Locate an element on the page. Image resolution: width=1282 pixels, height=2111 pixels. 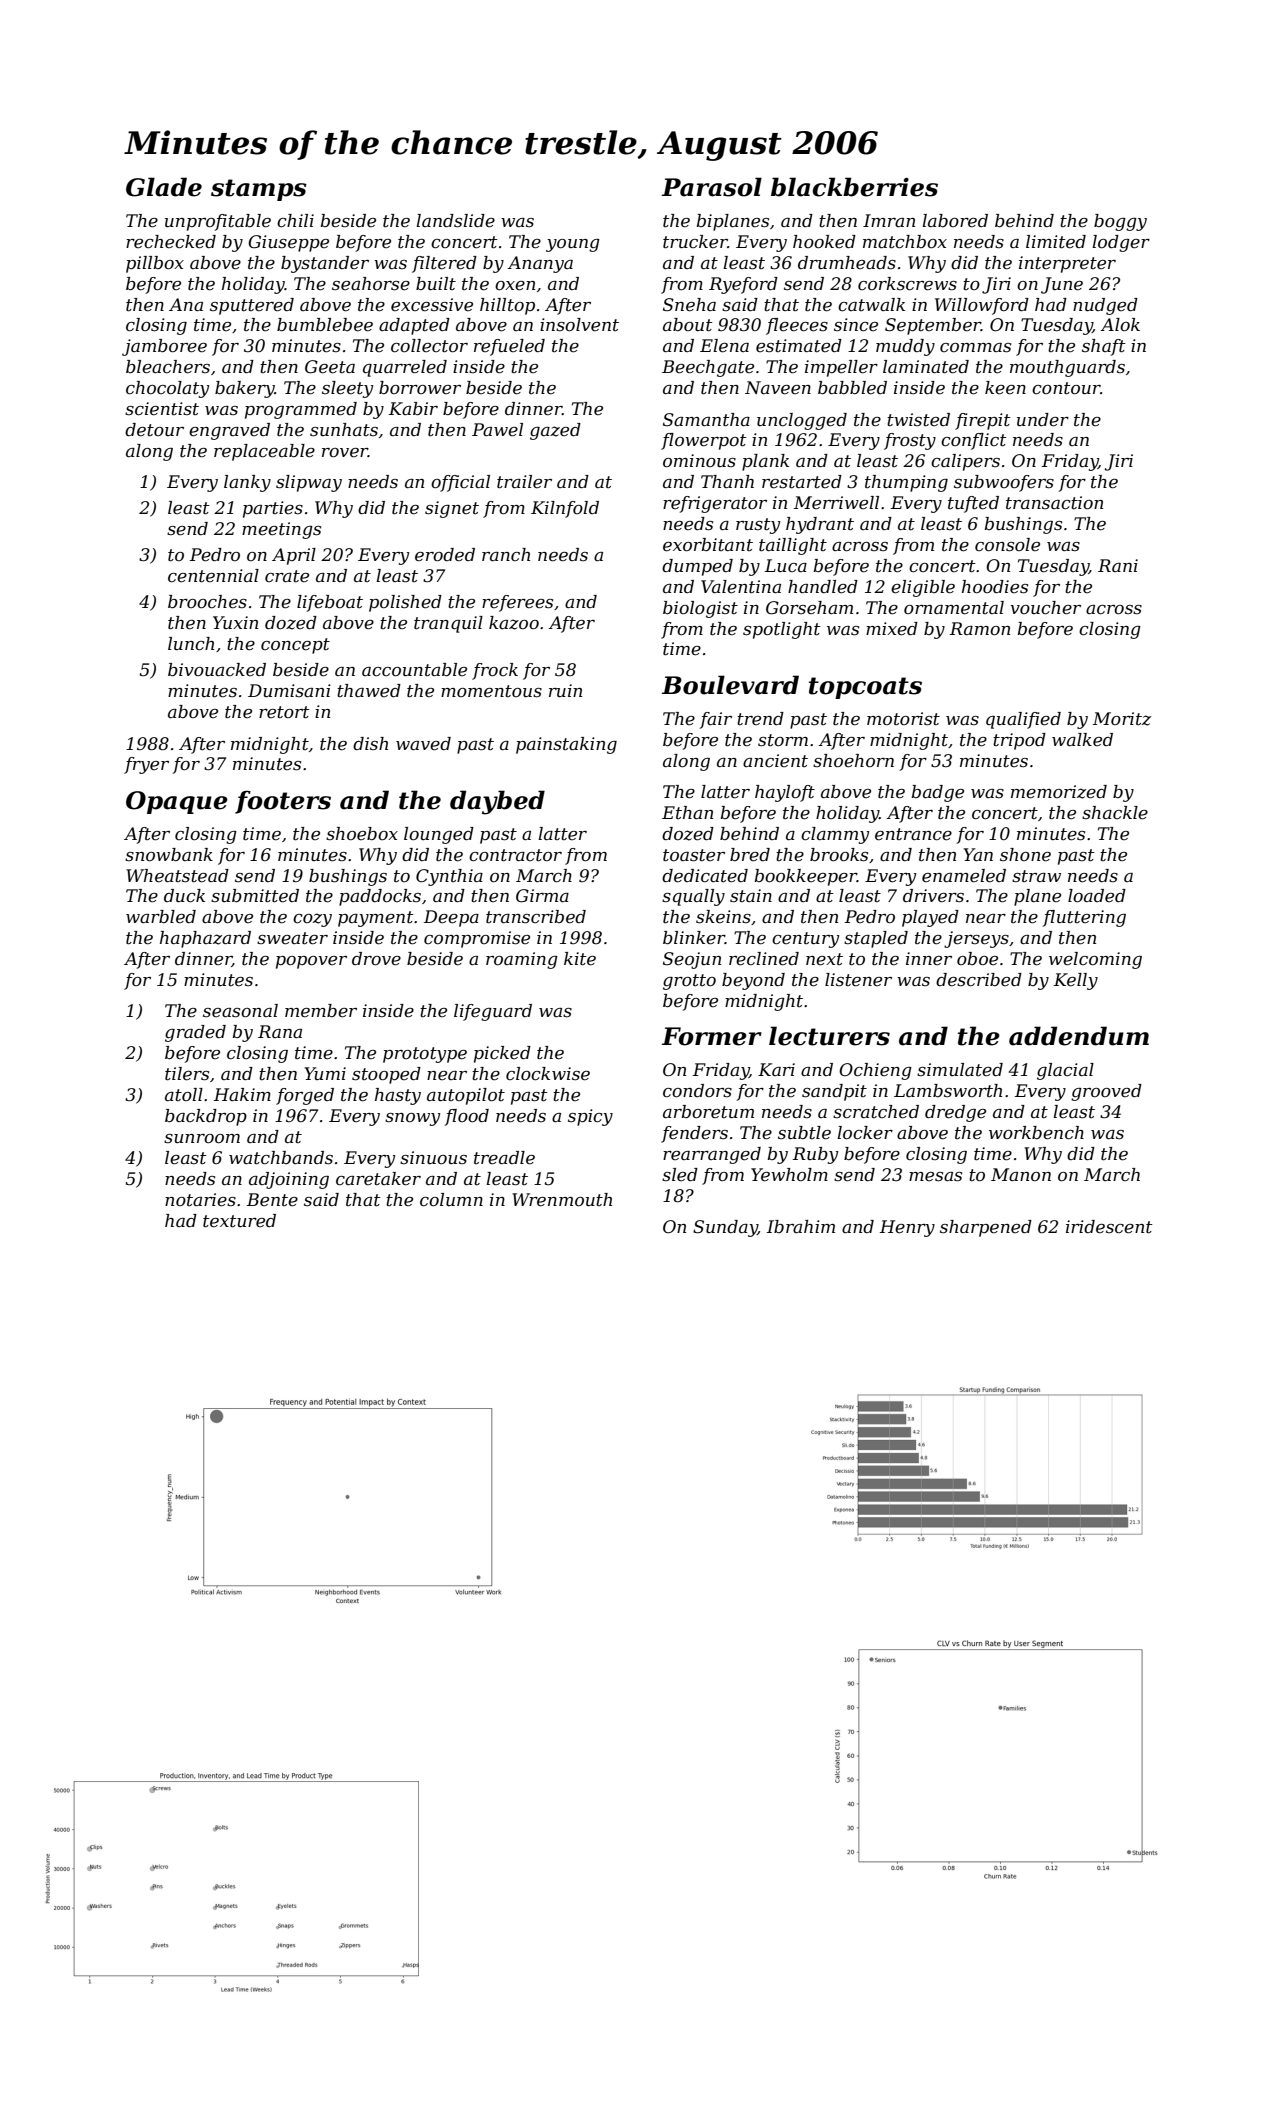
tilers is located at coordinates (187, 1074).
